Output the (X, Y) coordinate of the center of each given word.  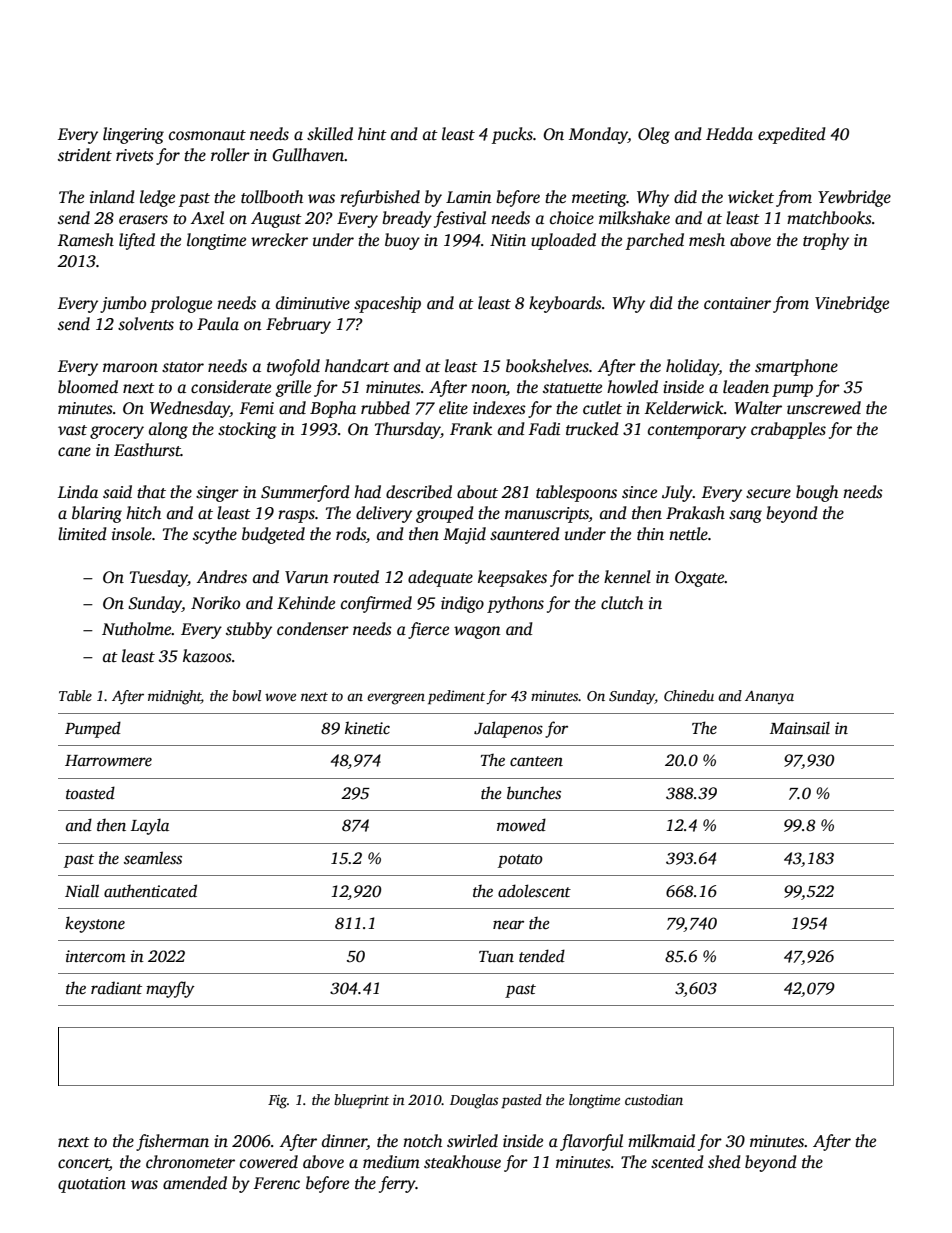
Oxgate (699, 579)
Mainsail (800, 728)
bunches (534, 793)
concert (84, 1164)
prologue (181, 304)
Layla (150, 826)
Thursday (408, 430)
